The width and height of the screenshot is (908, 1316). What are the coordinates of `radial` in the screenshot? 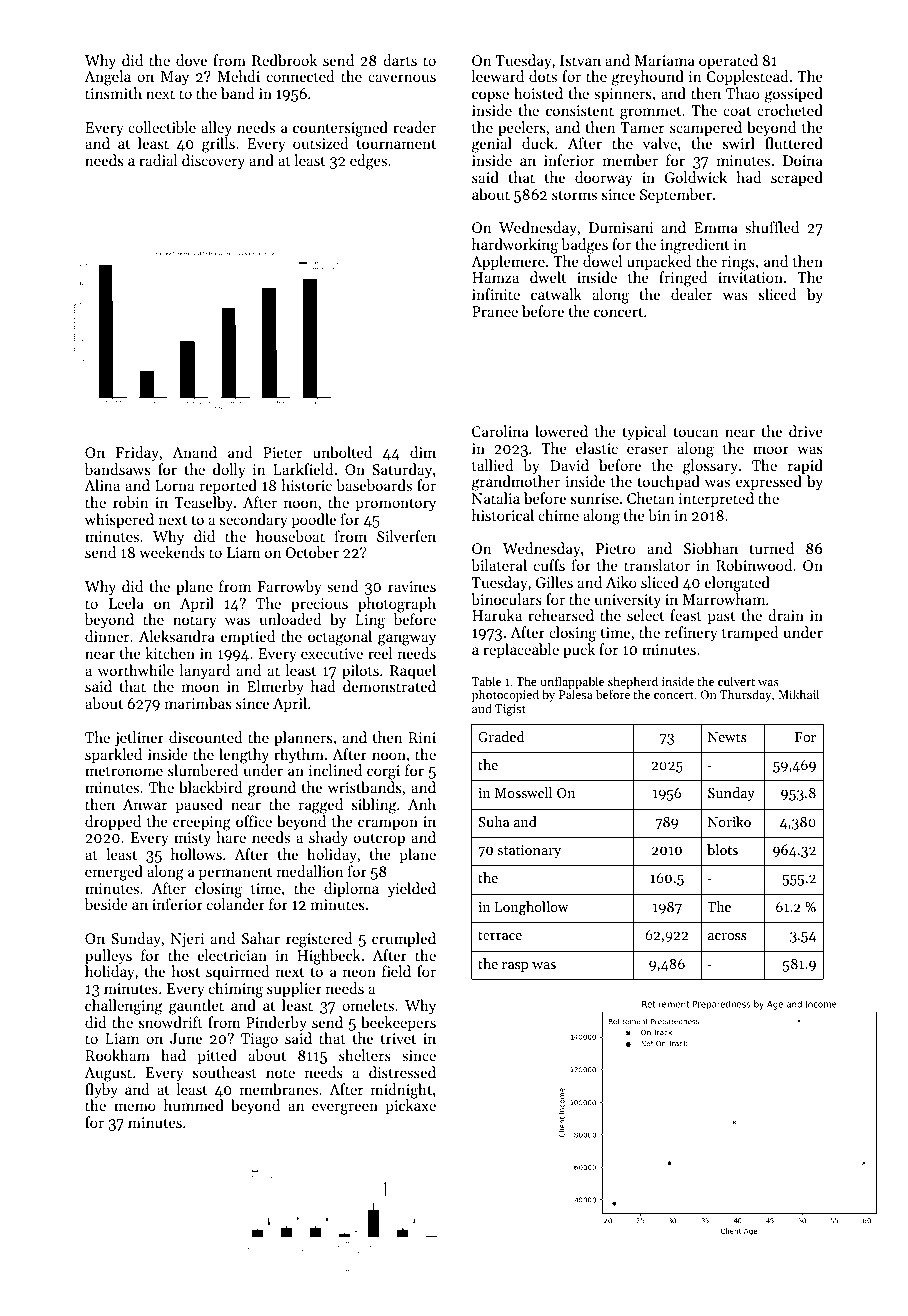 It's located at (158, 160).
